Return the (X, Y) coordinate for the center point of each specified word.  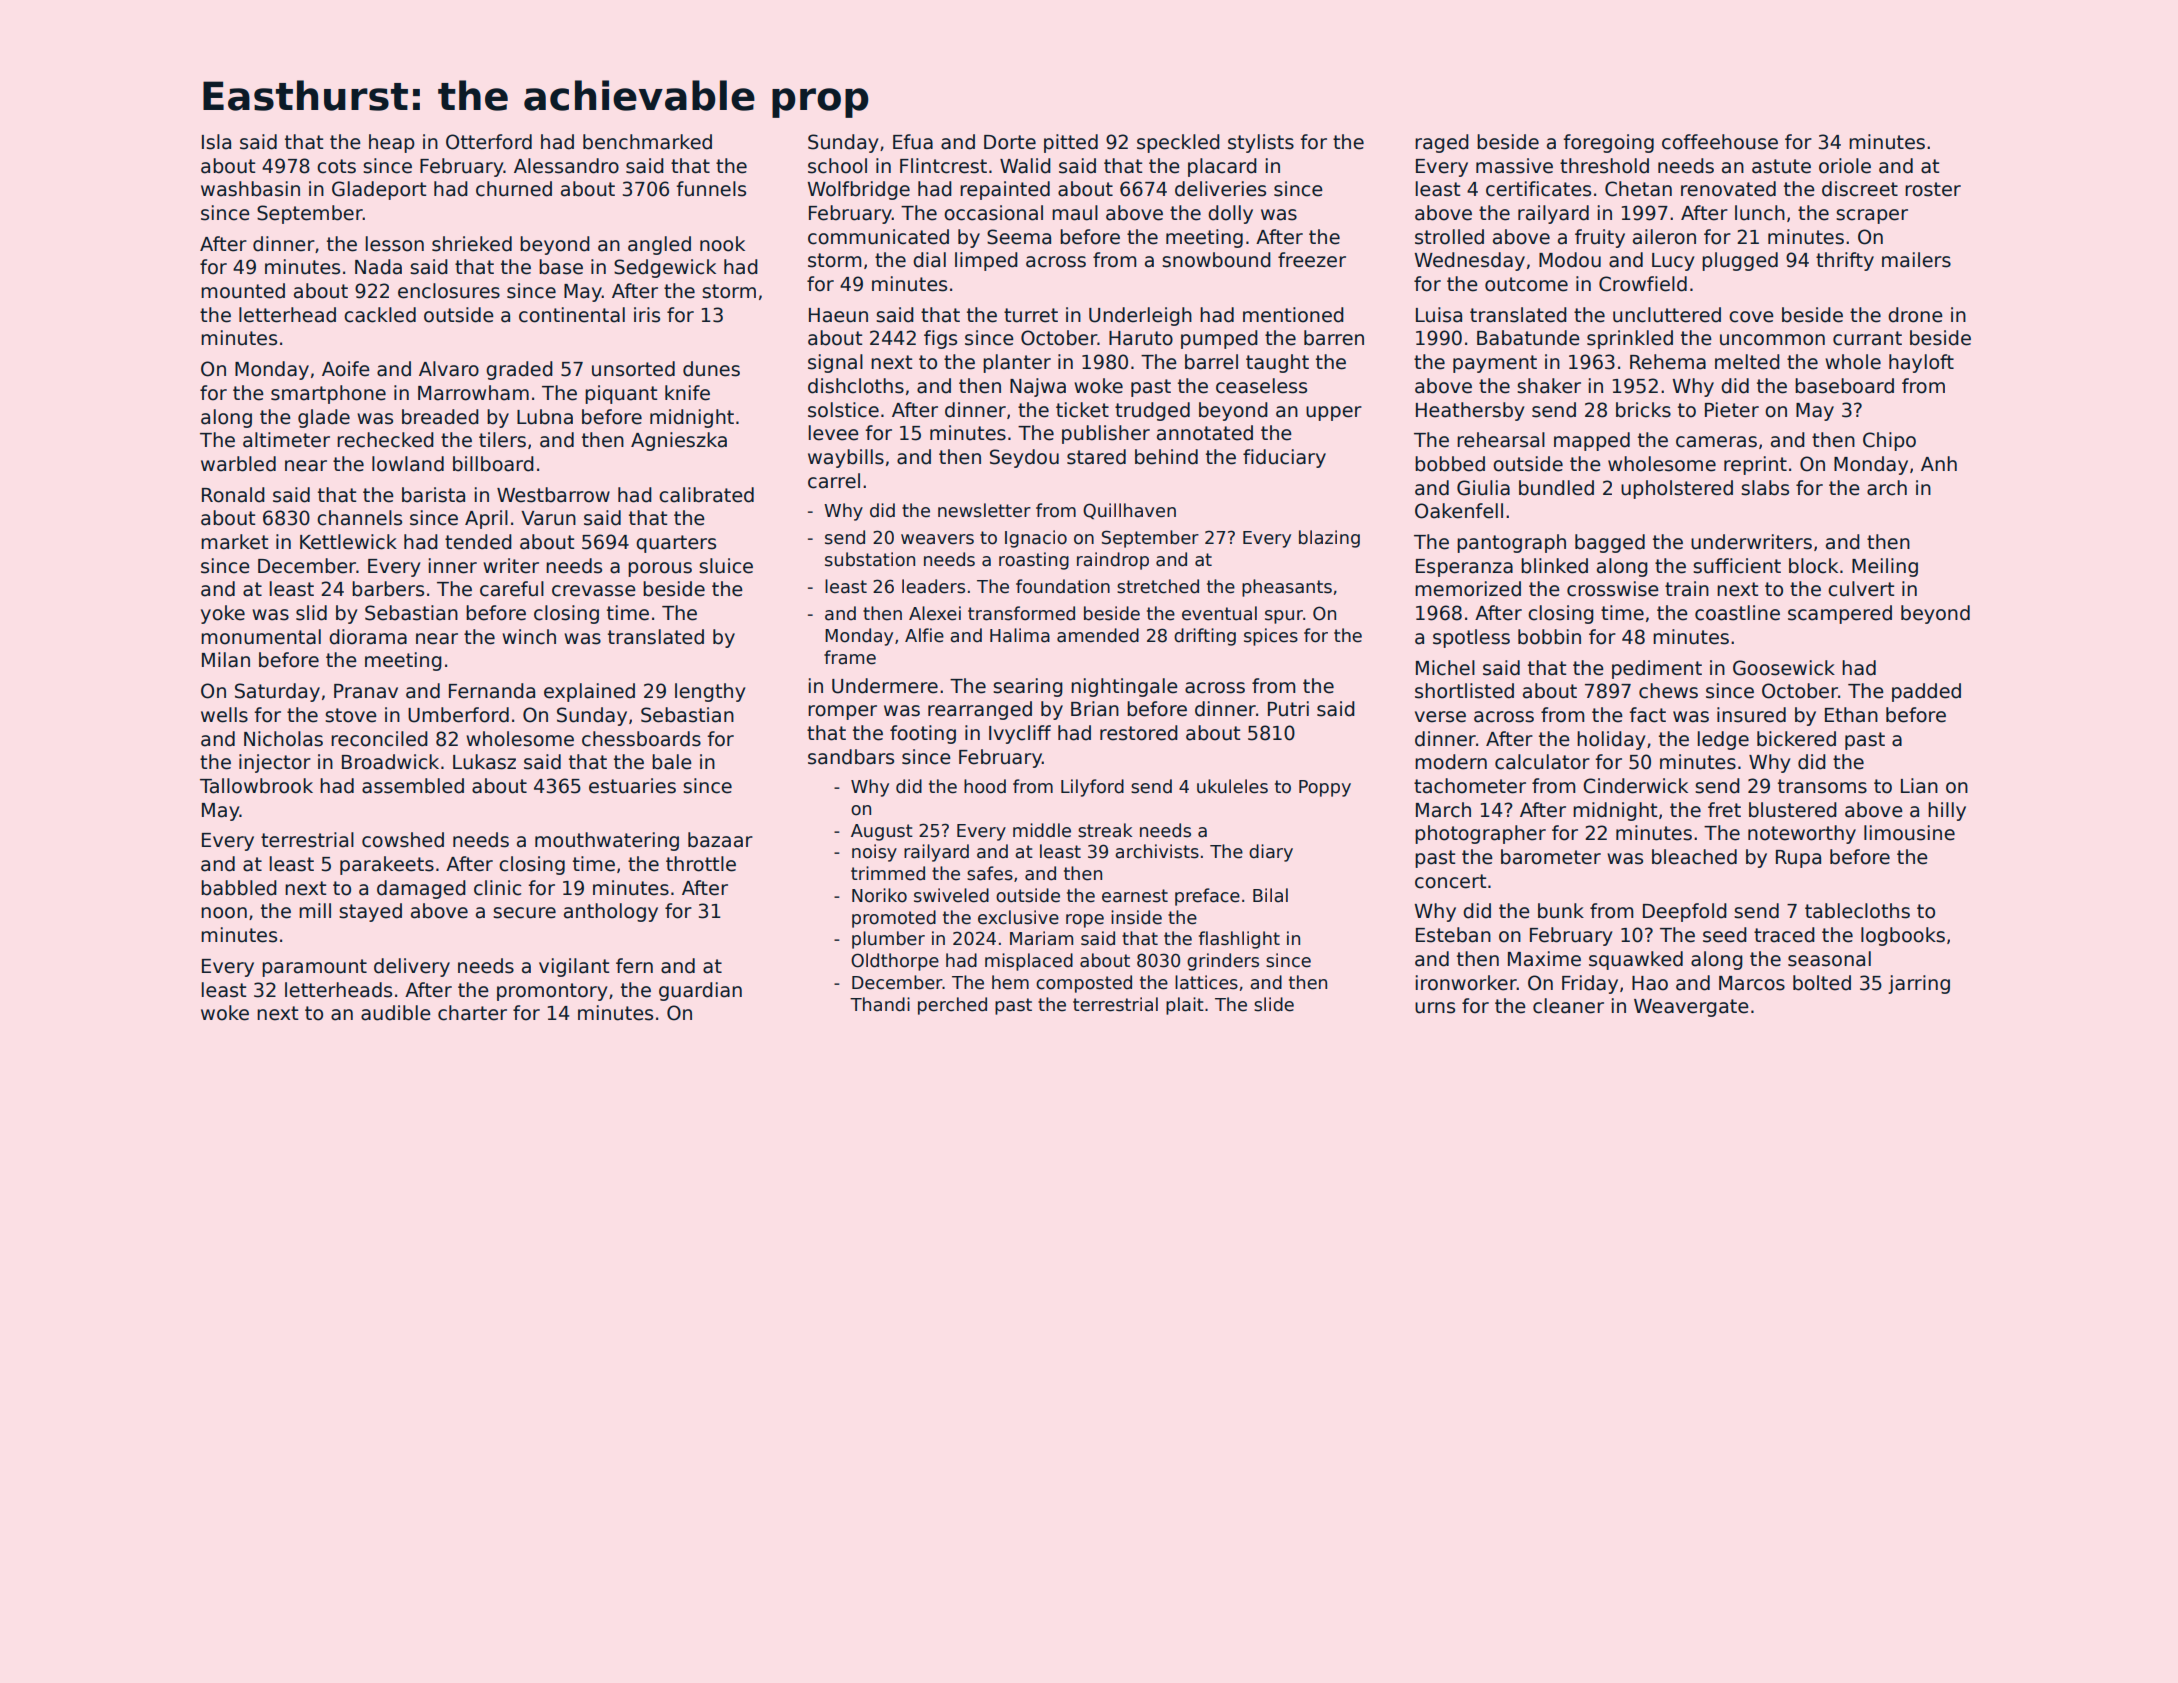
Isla (216, 142)
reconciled (379, 739)
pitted (1071, 143)
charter (472, 1013)
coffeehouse (1720, 142)
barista (433, 495)
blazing (1329, 539)
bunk (1561, 911)
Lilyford (1092, 788)
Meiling (1885, 567)
